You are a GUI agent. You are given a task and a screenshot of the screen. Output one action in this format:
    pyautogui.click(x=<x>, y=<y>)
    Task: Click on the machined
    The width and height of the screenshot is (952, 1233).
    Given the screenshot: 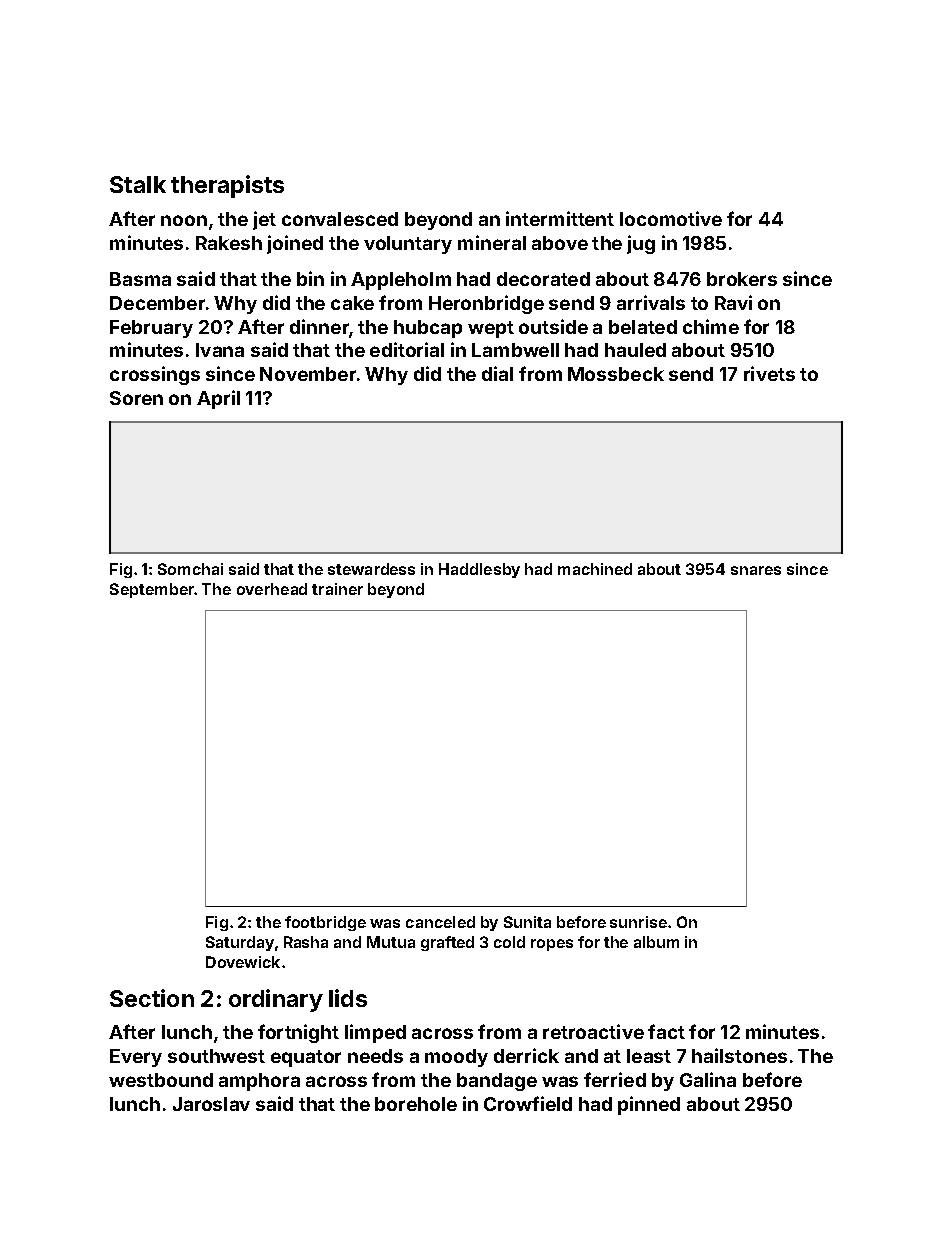 What is the action you would take?
    pyautogui.click(x=595, y=569)
